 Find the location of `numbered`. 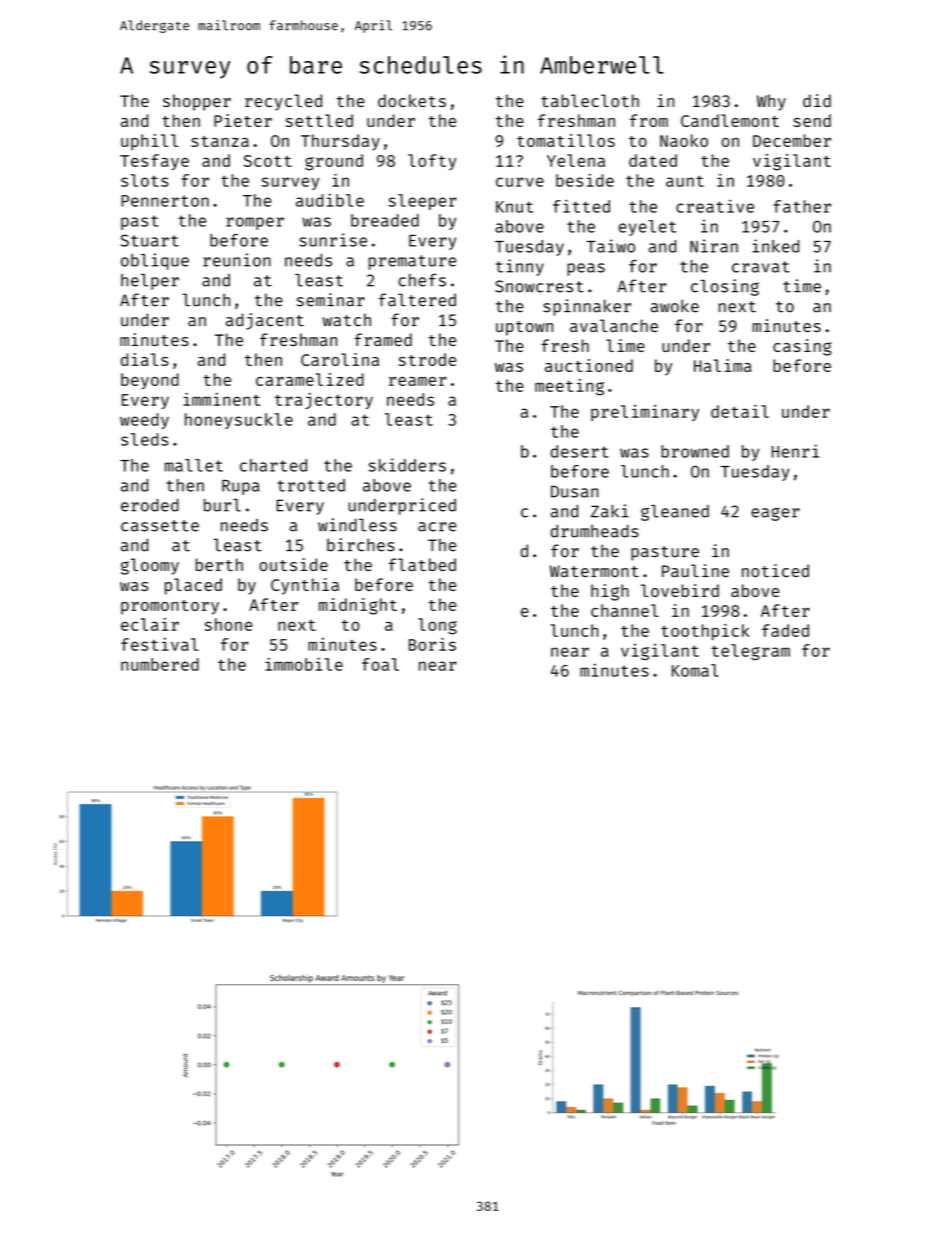

numbered is located at coordinates (160, 664).
